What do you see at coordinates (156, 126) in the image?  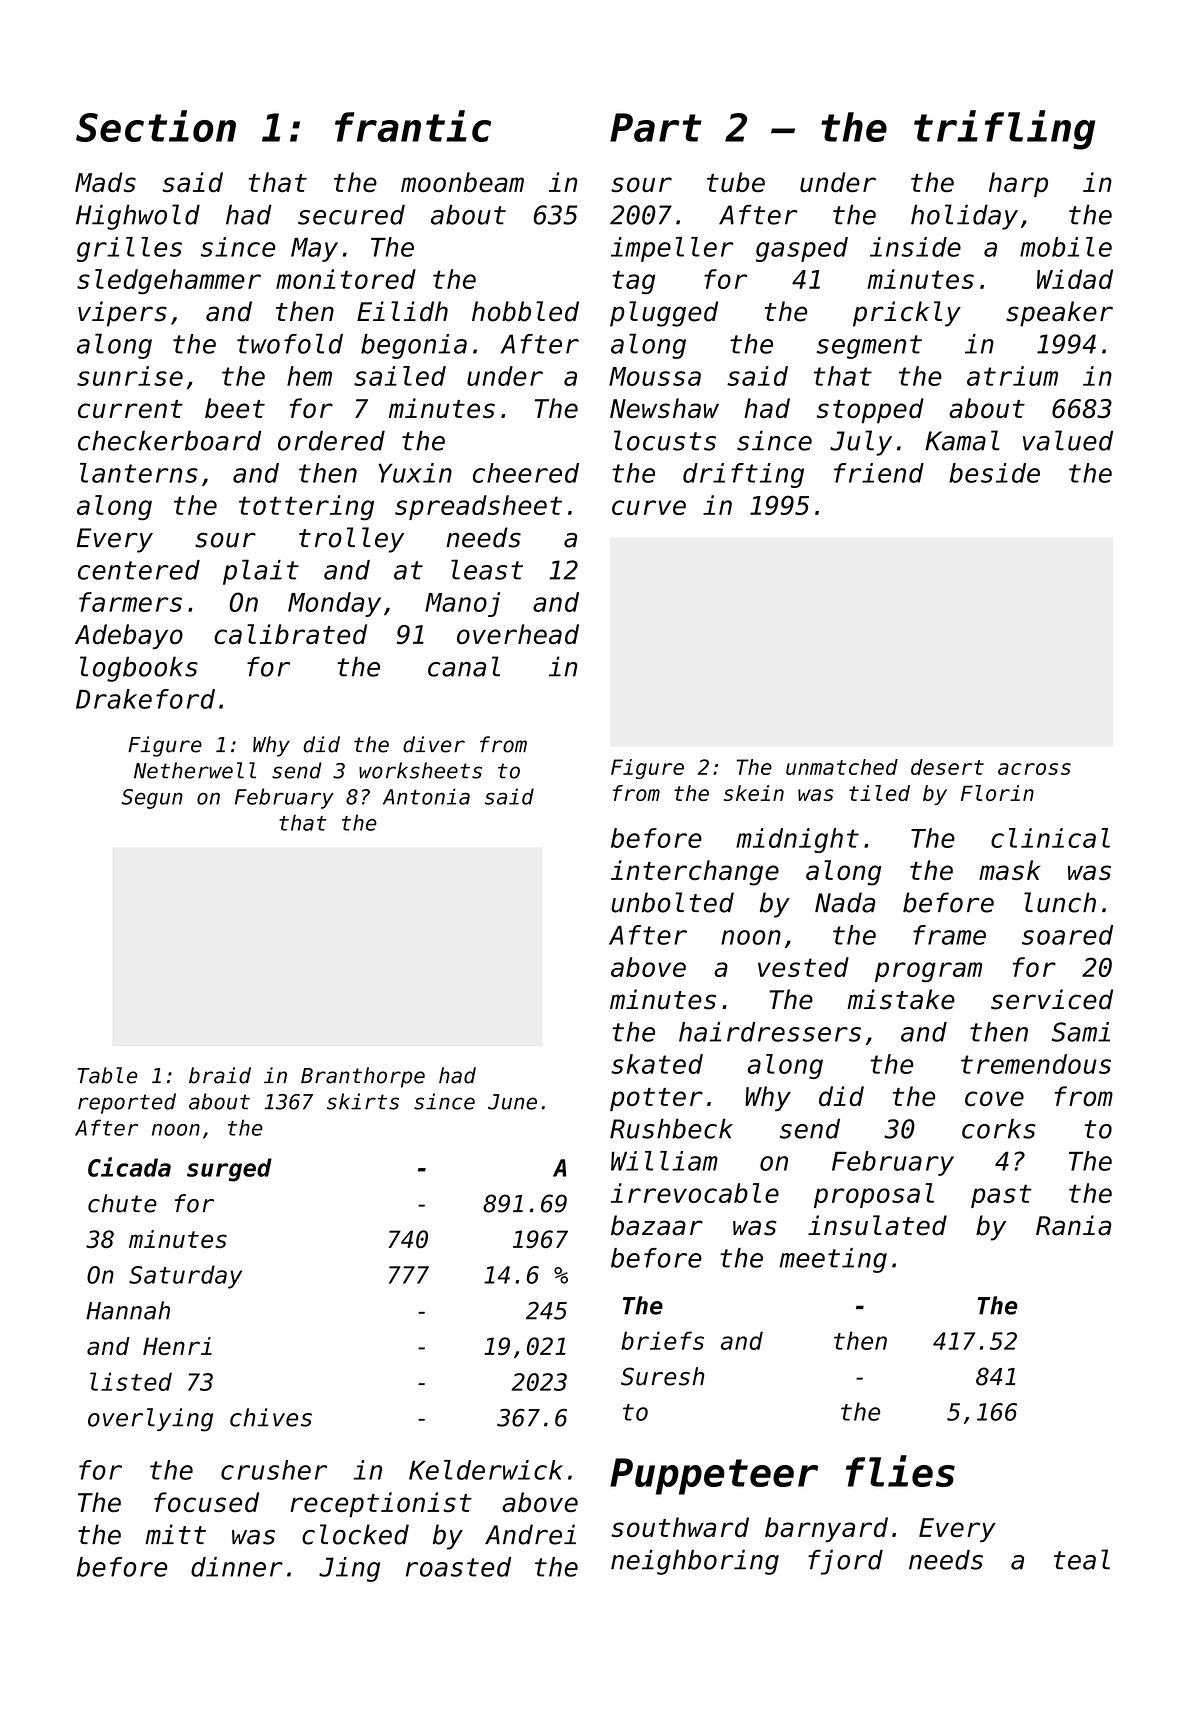 I see `Section` at bounding box center [156, 126].
